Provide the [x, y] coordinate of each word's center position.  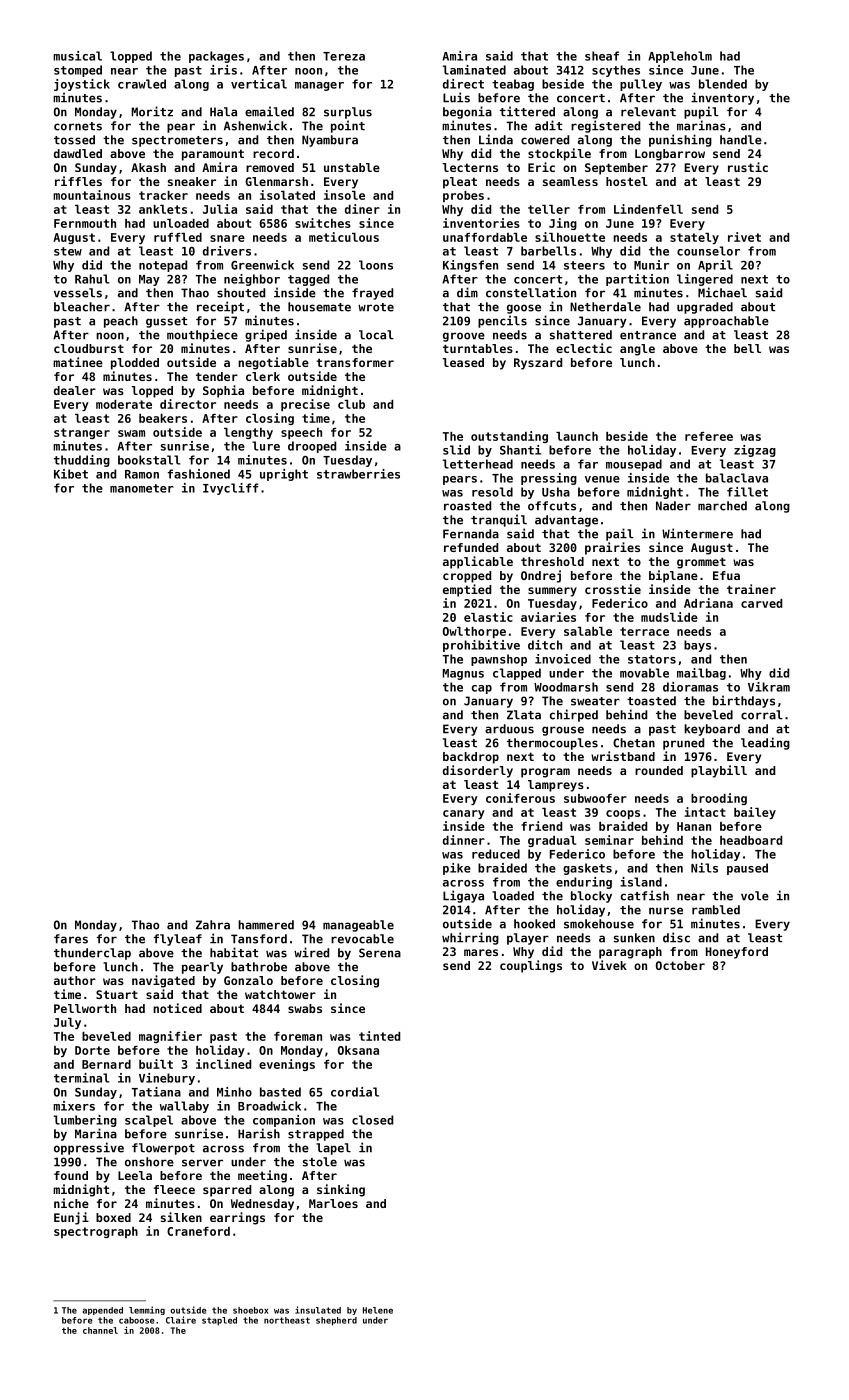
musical [77, 56]
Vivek [609, 965]
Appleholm [680, 57]
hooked [534, 924]
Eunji [71, 1218]
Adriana [708, 603]
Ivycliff [230, 489]
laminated [474, 70]
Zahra [213, 925]
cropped [467, 577]
